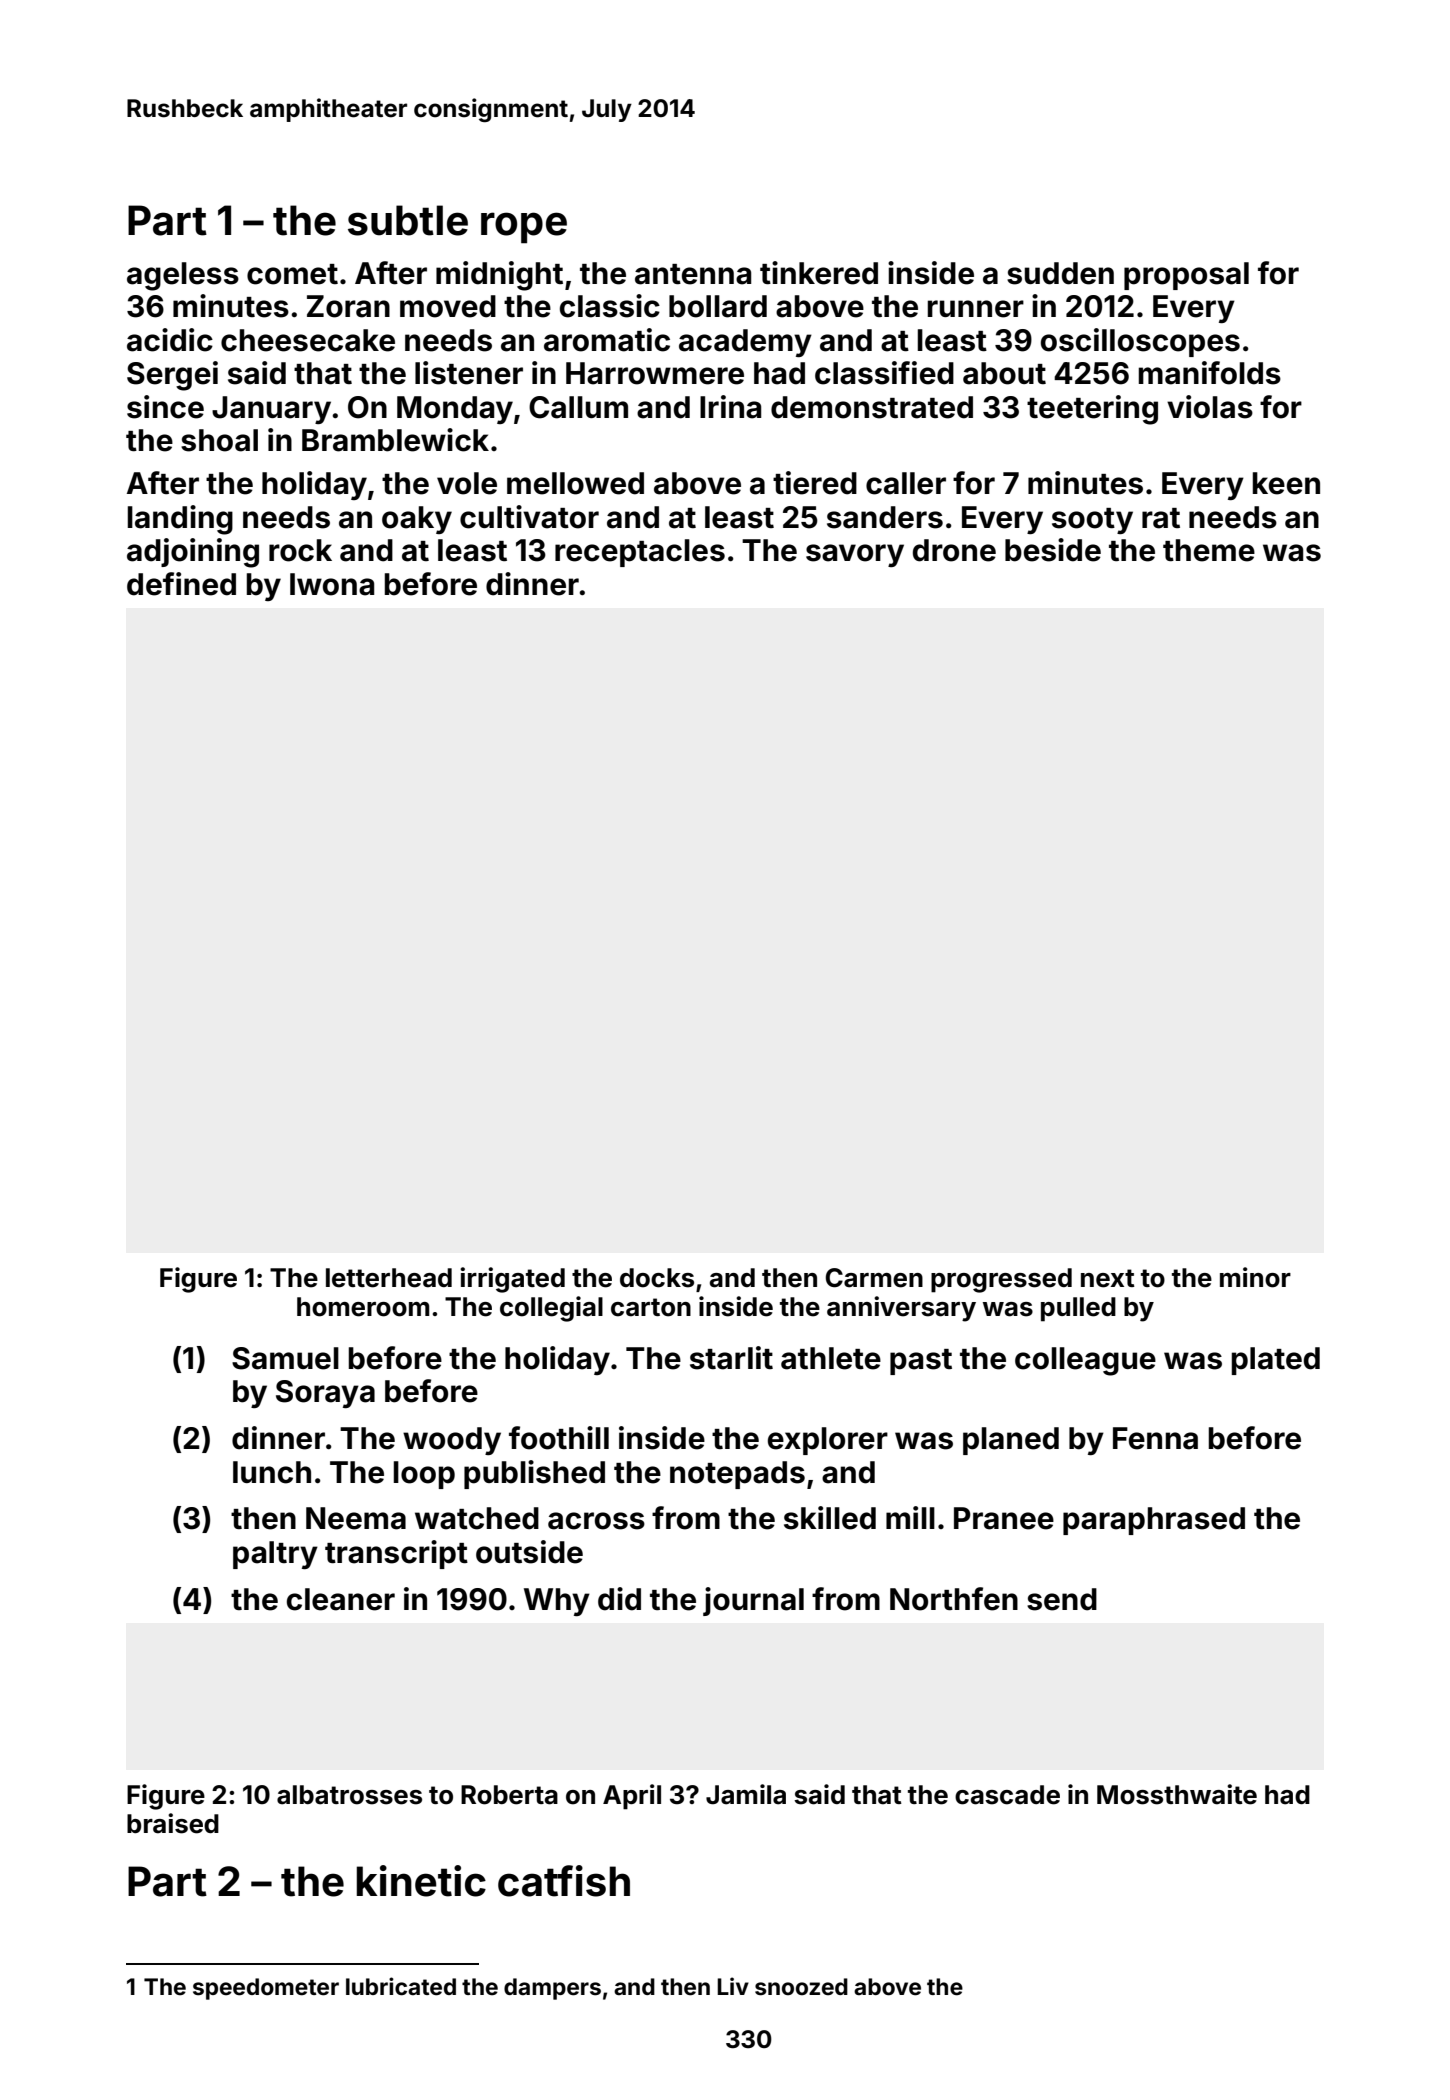 The width and height of the image is (1450, 2100). I want to click on teetering, so click(1092, 410).
